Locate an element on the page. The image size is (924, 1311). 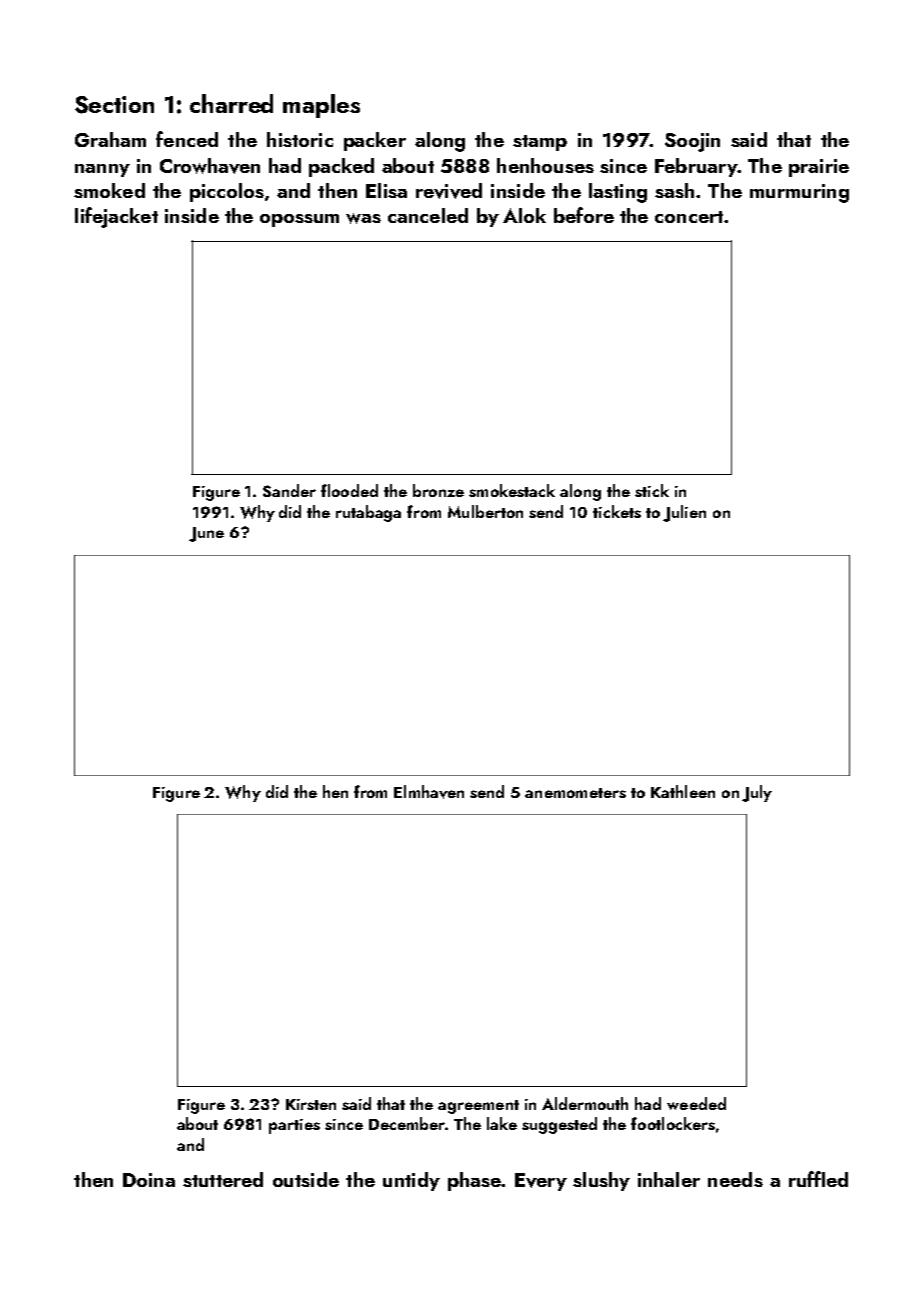
Elmhaven is located at coordinates (429, 792).
